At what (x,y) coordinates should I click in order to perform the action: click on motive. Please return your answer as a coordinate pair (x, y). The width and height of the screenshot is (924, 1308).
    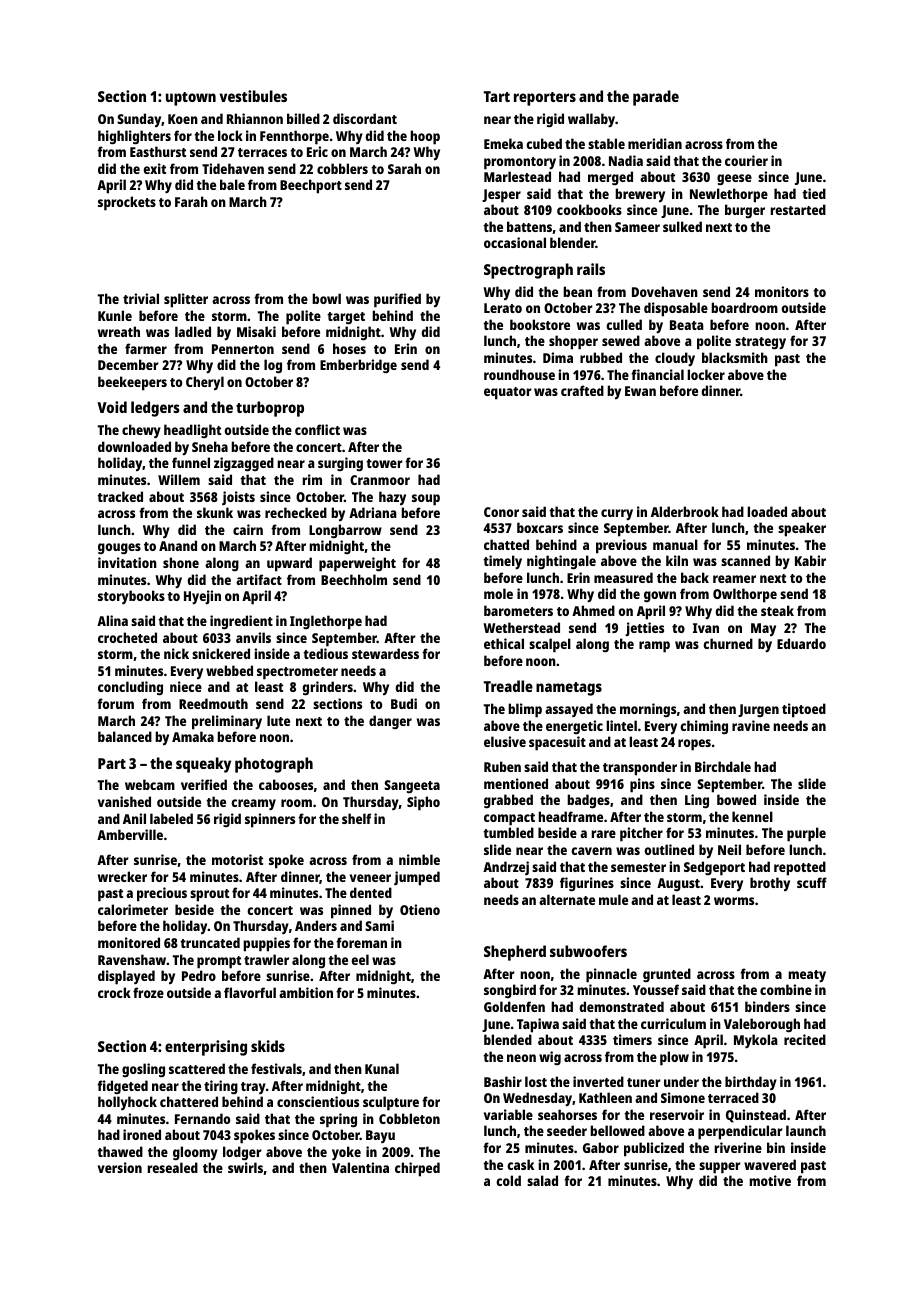
    Looking at the image, I should click on (770, 1180).
